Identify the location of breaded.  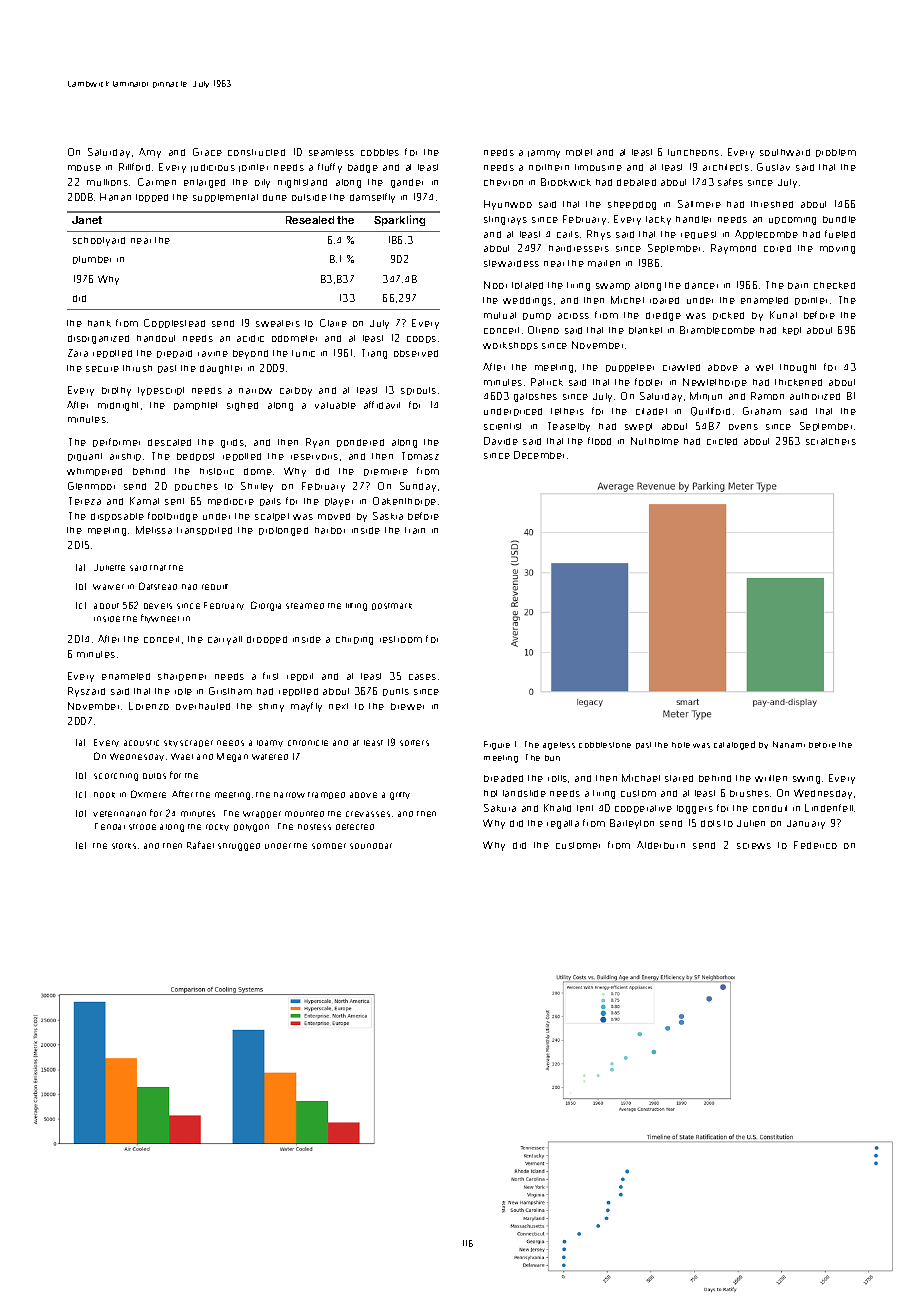
(503, 778).
